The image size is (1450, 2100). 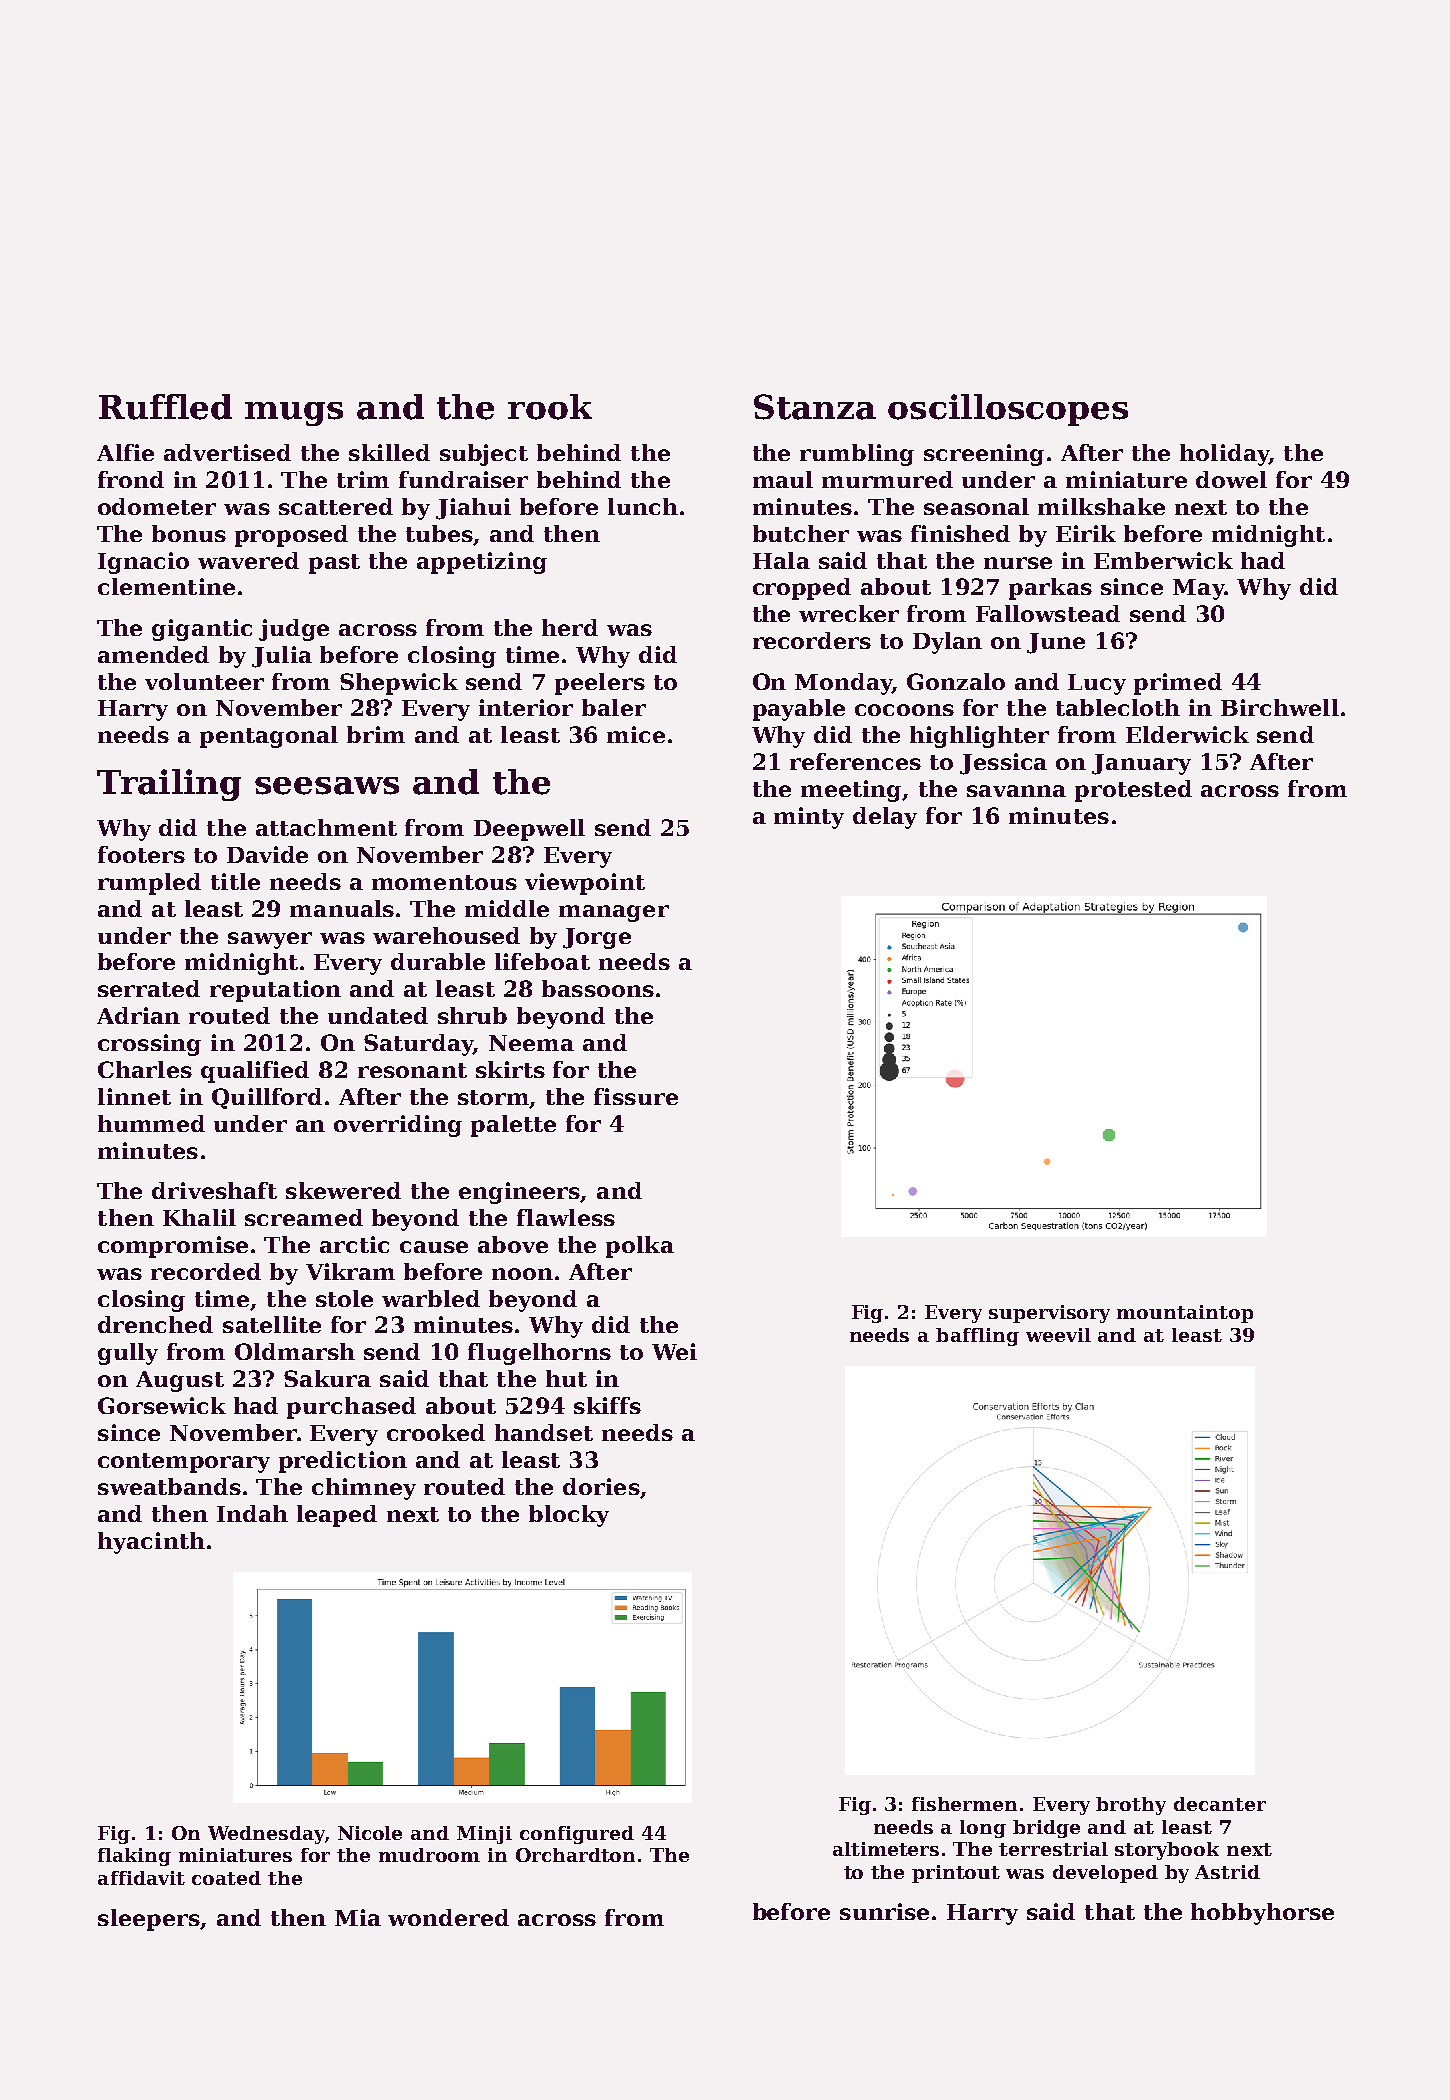 I want to click on subject, so click(x=484, y=455).
